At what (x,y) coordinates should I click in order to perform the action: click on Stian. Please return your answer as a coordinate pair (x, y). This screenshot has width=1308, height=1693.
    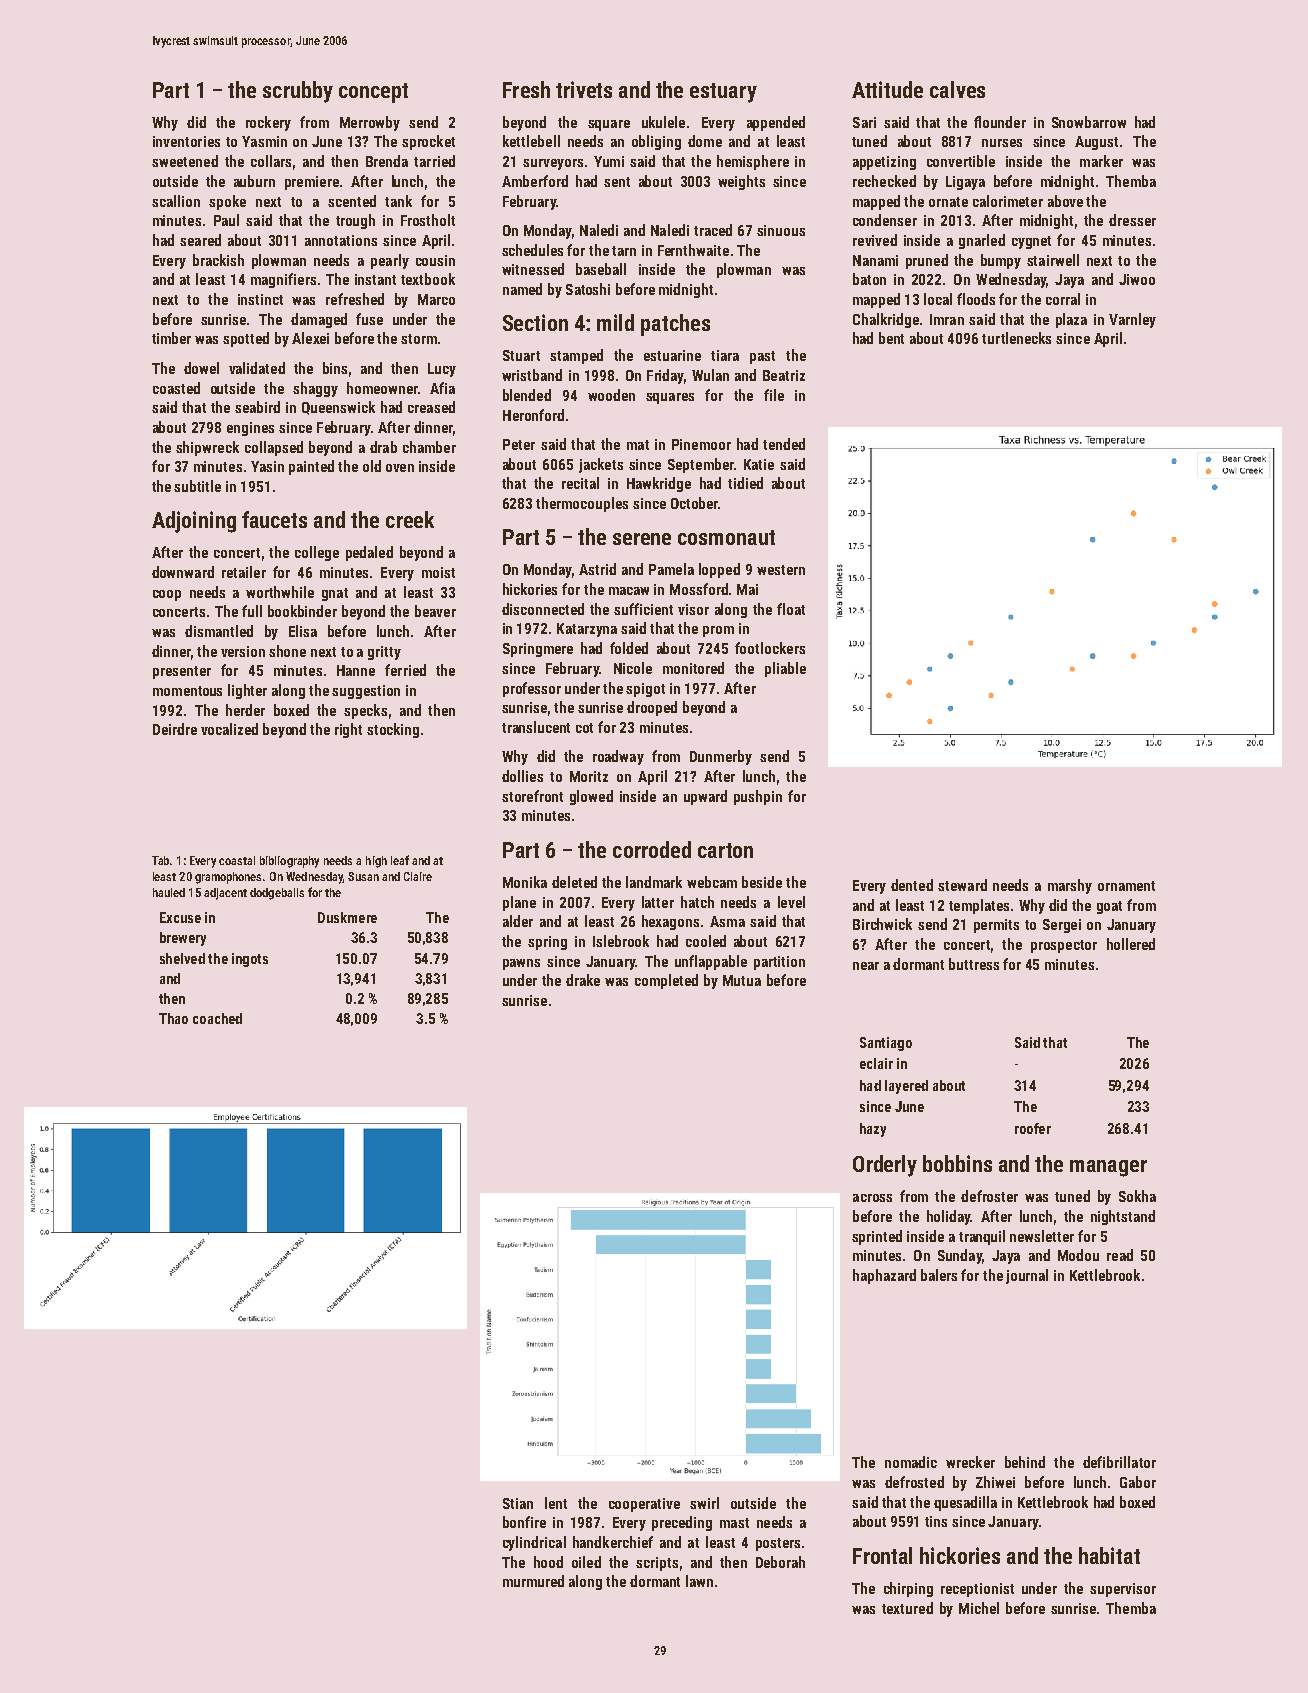
    Looking at the image, I should click on (518, 1503).
